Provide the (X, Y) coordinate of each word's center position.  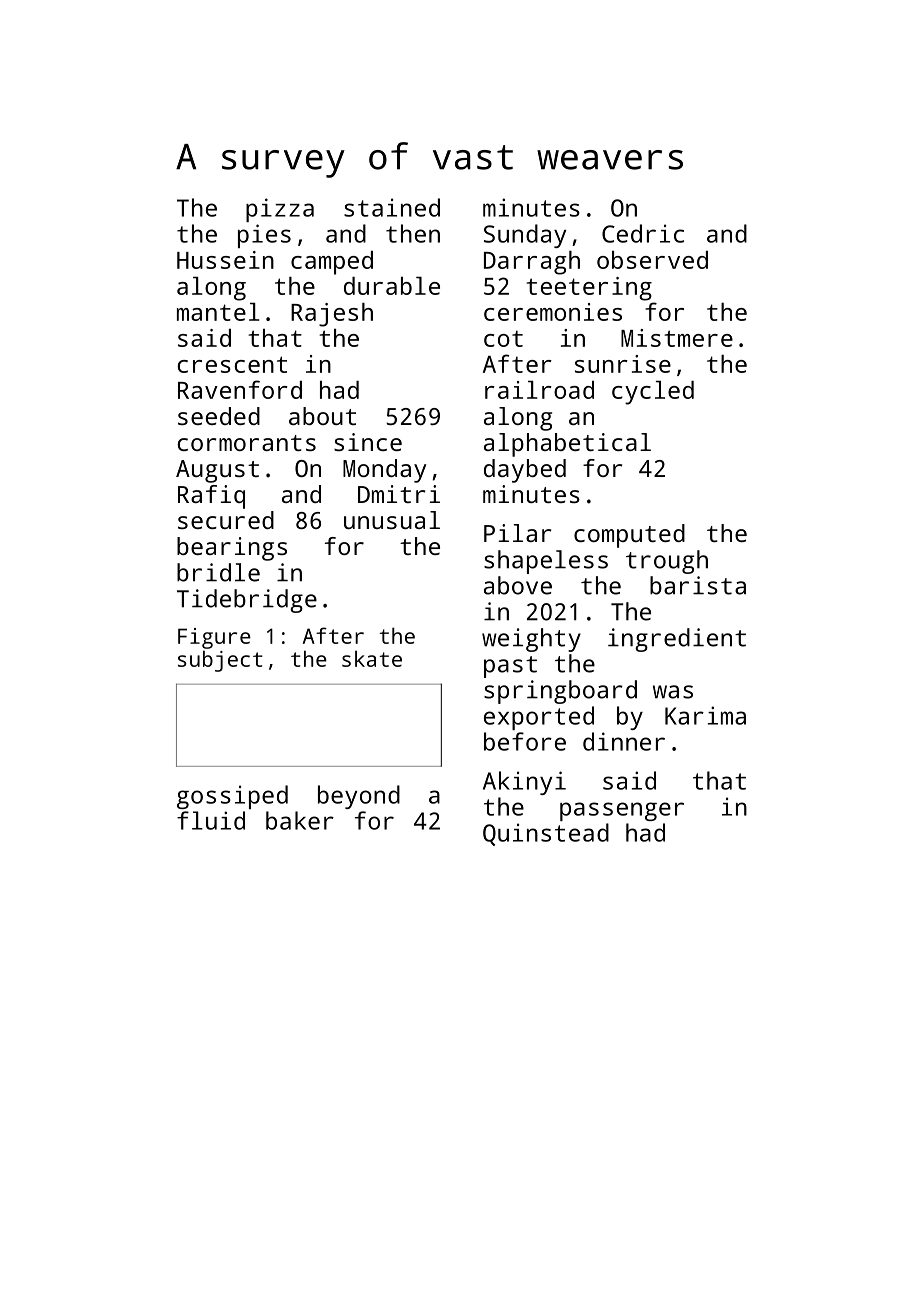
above (518, 585)
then (413, 233)
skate (372, 658)
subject (220, 661)
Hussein (225, 260)
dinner (624, 741)
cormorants (247, 443)
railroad (539, 390)
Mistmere (677, 338)
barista (698, 585)
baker (300, 820)
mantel (218, 312)
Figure (214, 638)
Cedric (643, 233)
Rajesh (332, 315)
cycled (653, 393)
